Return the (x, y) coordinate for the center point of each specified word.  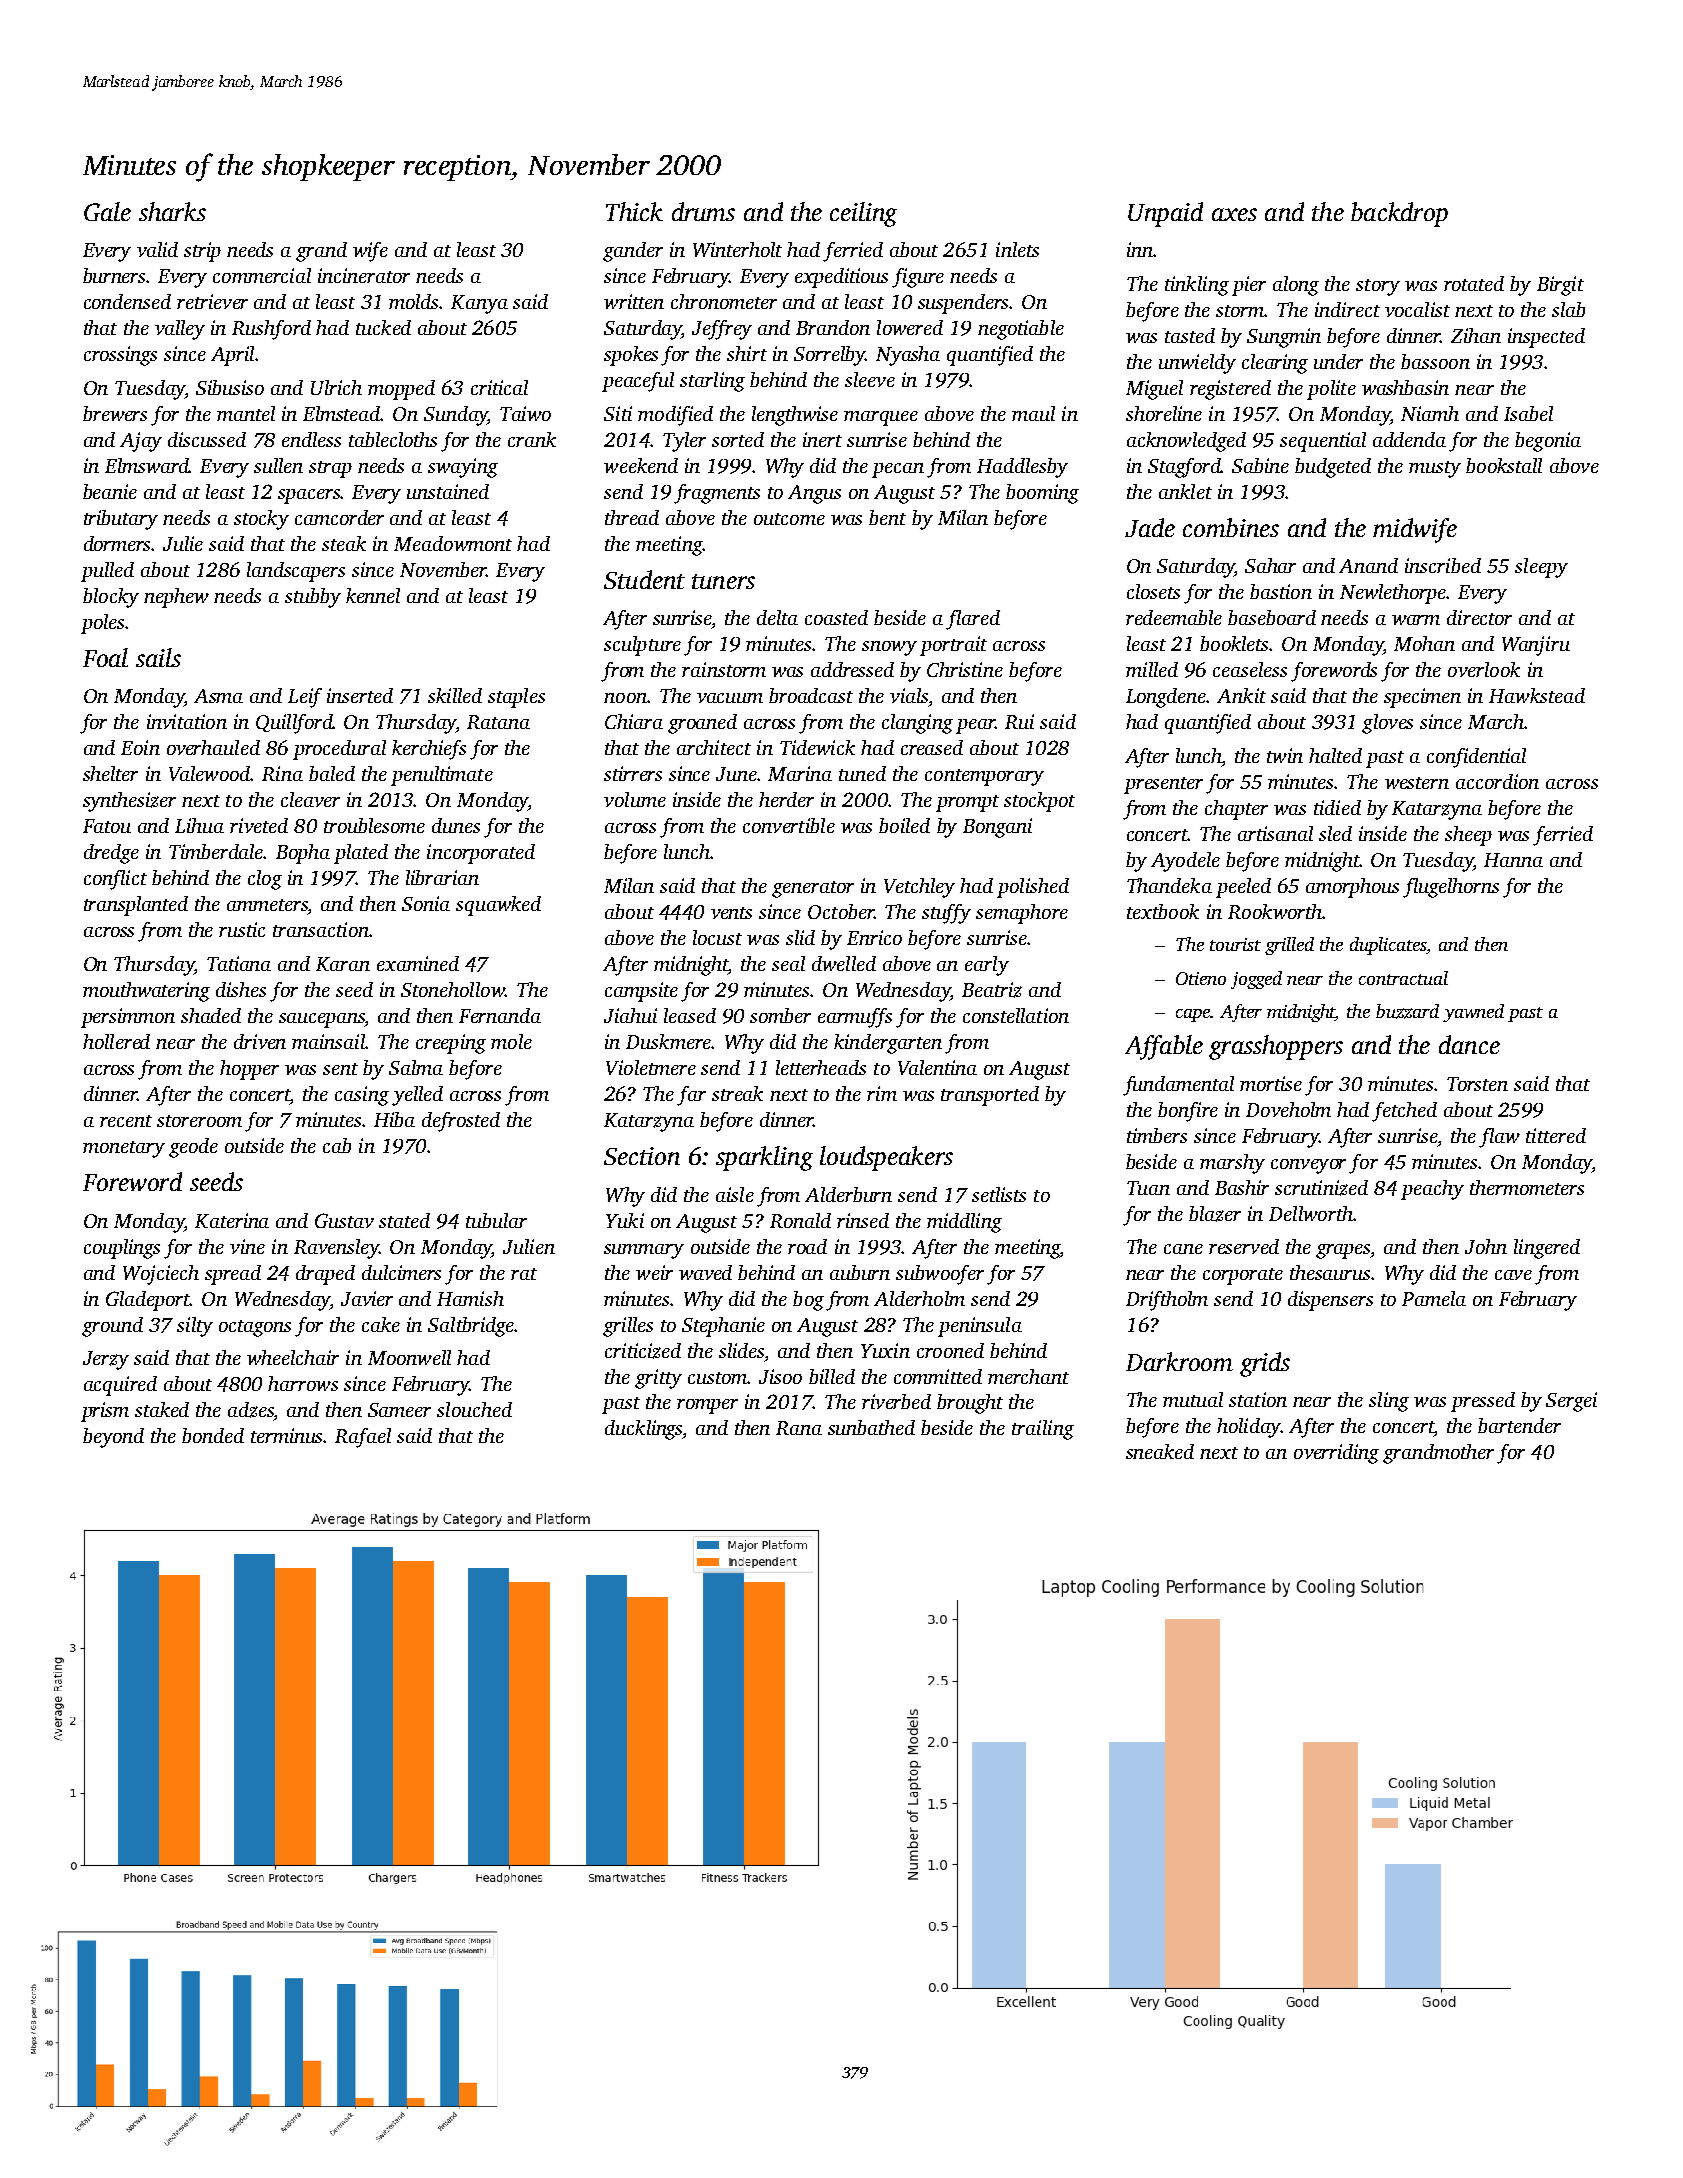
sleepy (1541, 568)
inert (822, 439)
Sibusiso (230, 387)
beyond (113, 1438)
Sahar (1270, 565)
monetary (124, 1149)
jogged (1256, 980)
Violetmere (651, 1067)
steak (344, 543)
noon (625, 698)
